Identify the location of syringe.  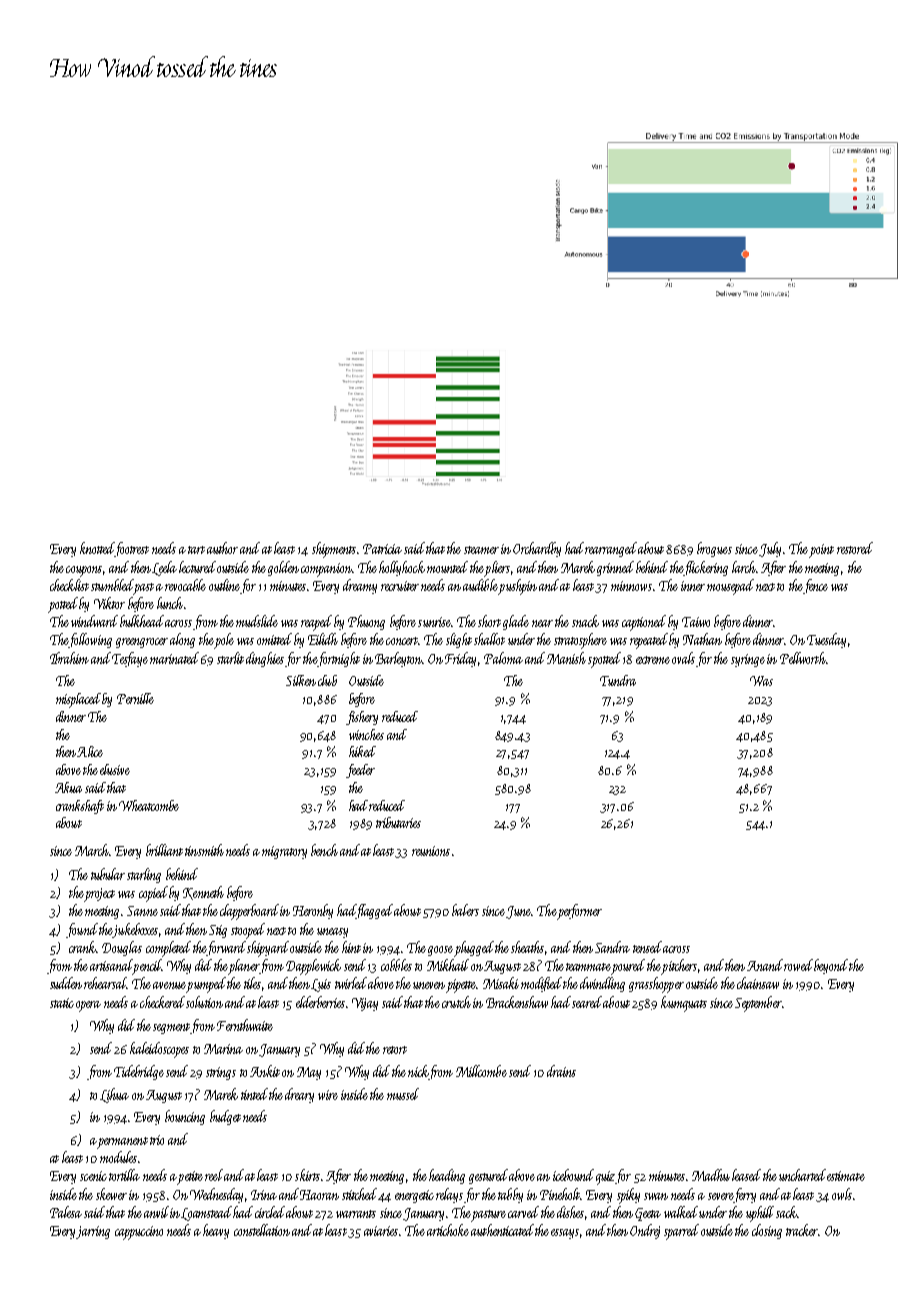
(748, 660).
